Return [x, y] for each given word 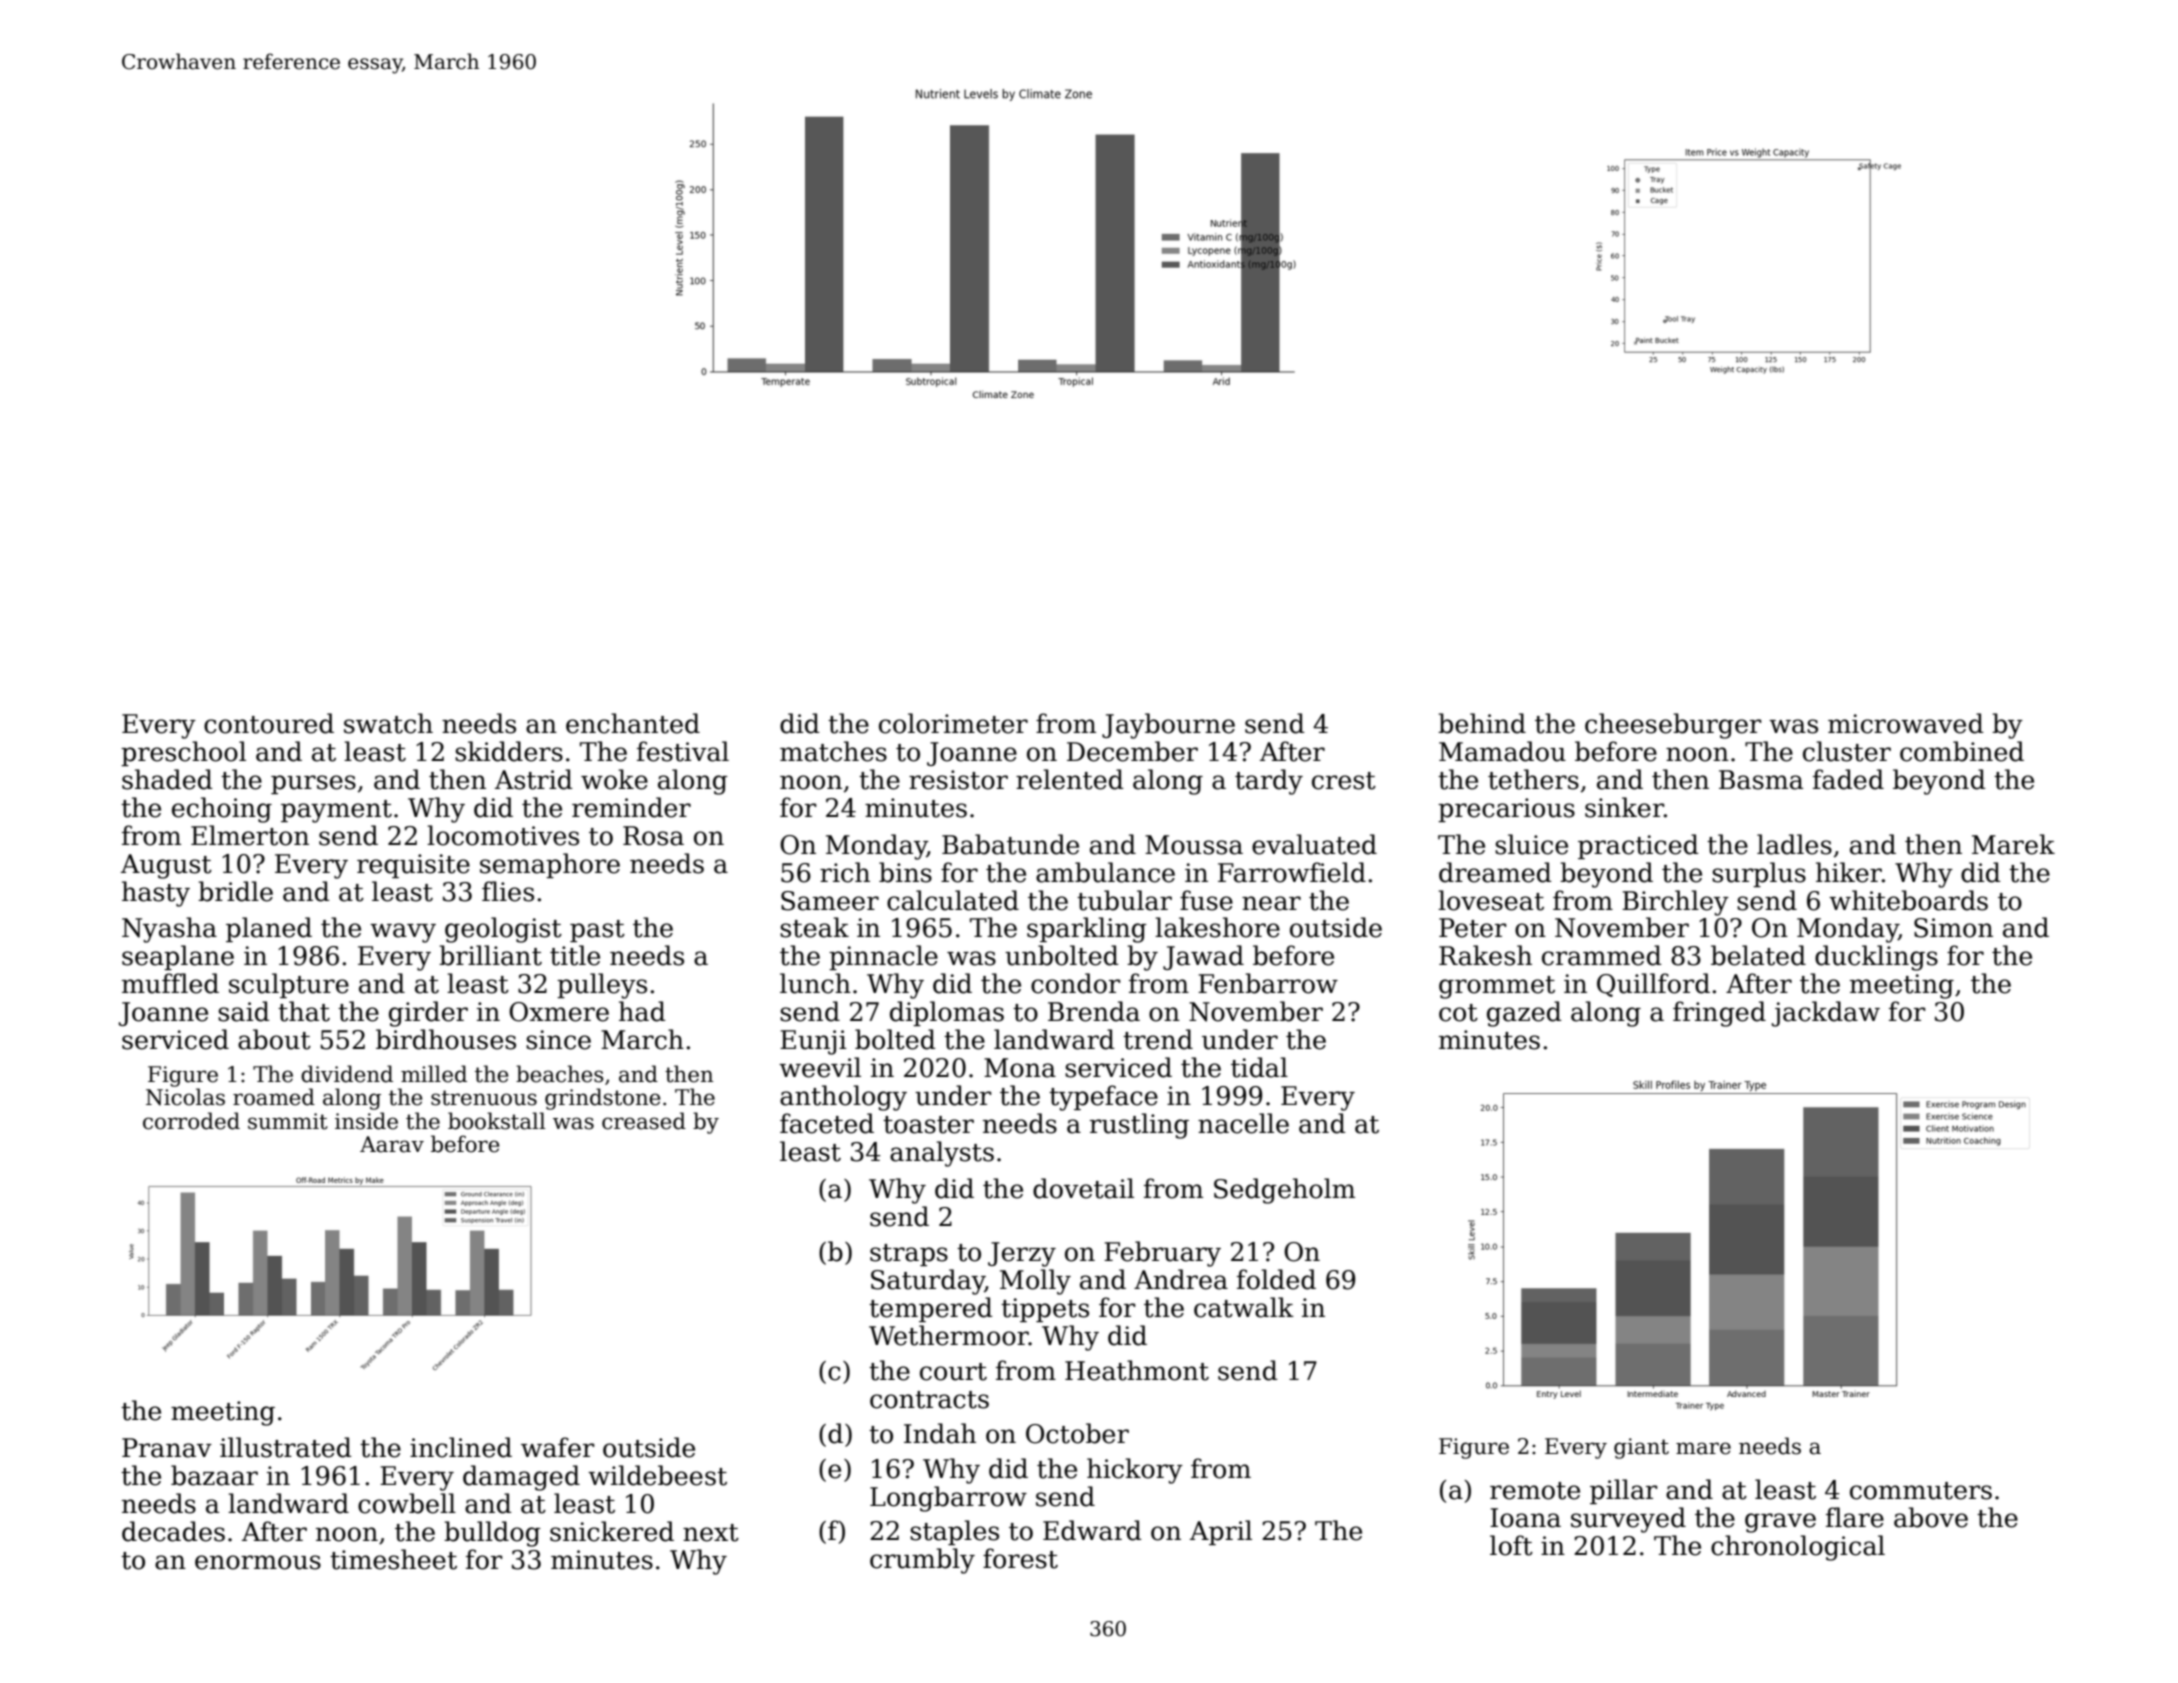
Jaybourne [1168, 726]
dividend [347, 1074]
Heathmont [1137, 1370]
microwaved [1906, 723]
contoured [269, 723]
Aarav [392, 1144]
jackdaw [1826, 1014]
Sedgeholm [1284, 1191]
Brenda [1094, 1011]
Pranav [167, 1448]
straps [909, 1255]
